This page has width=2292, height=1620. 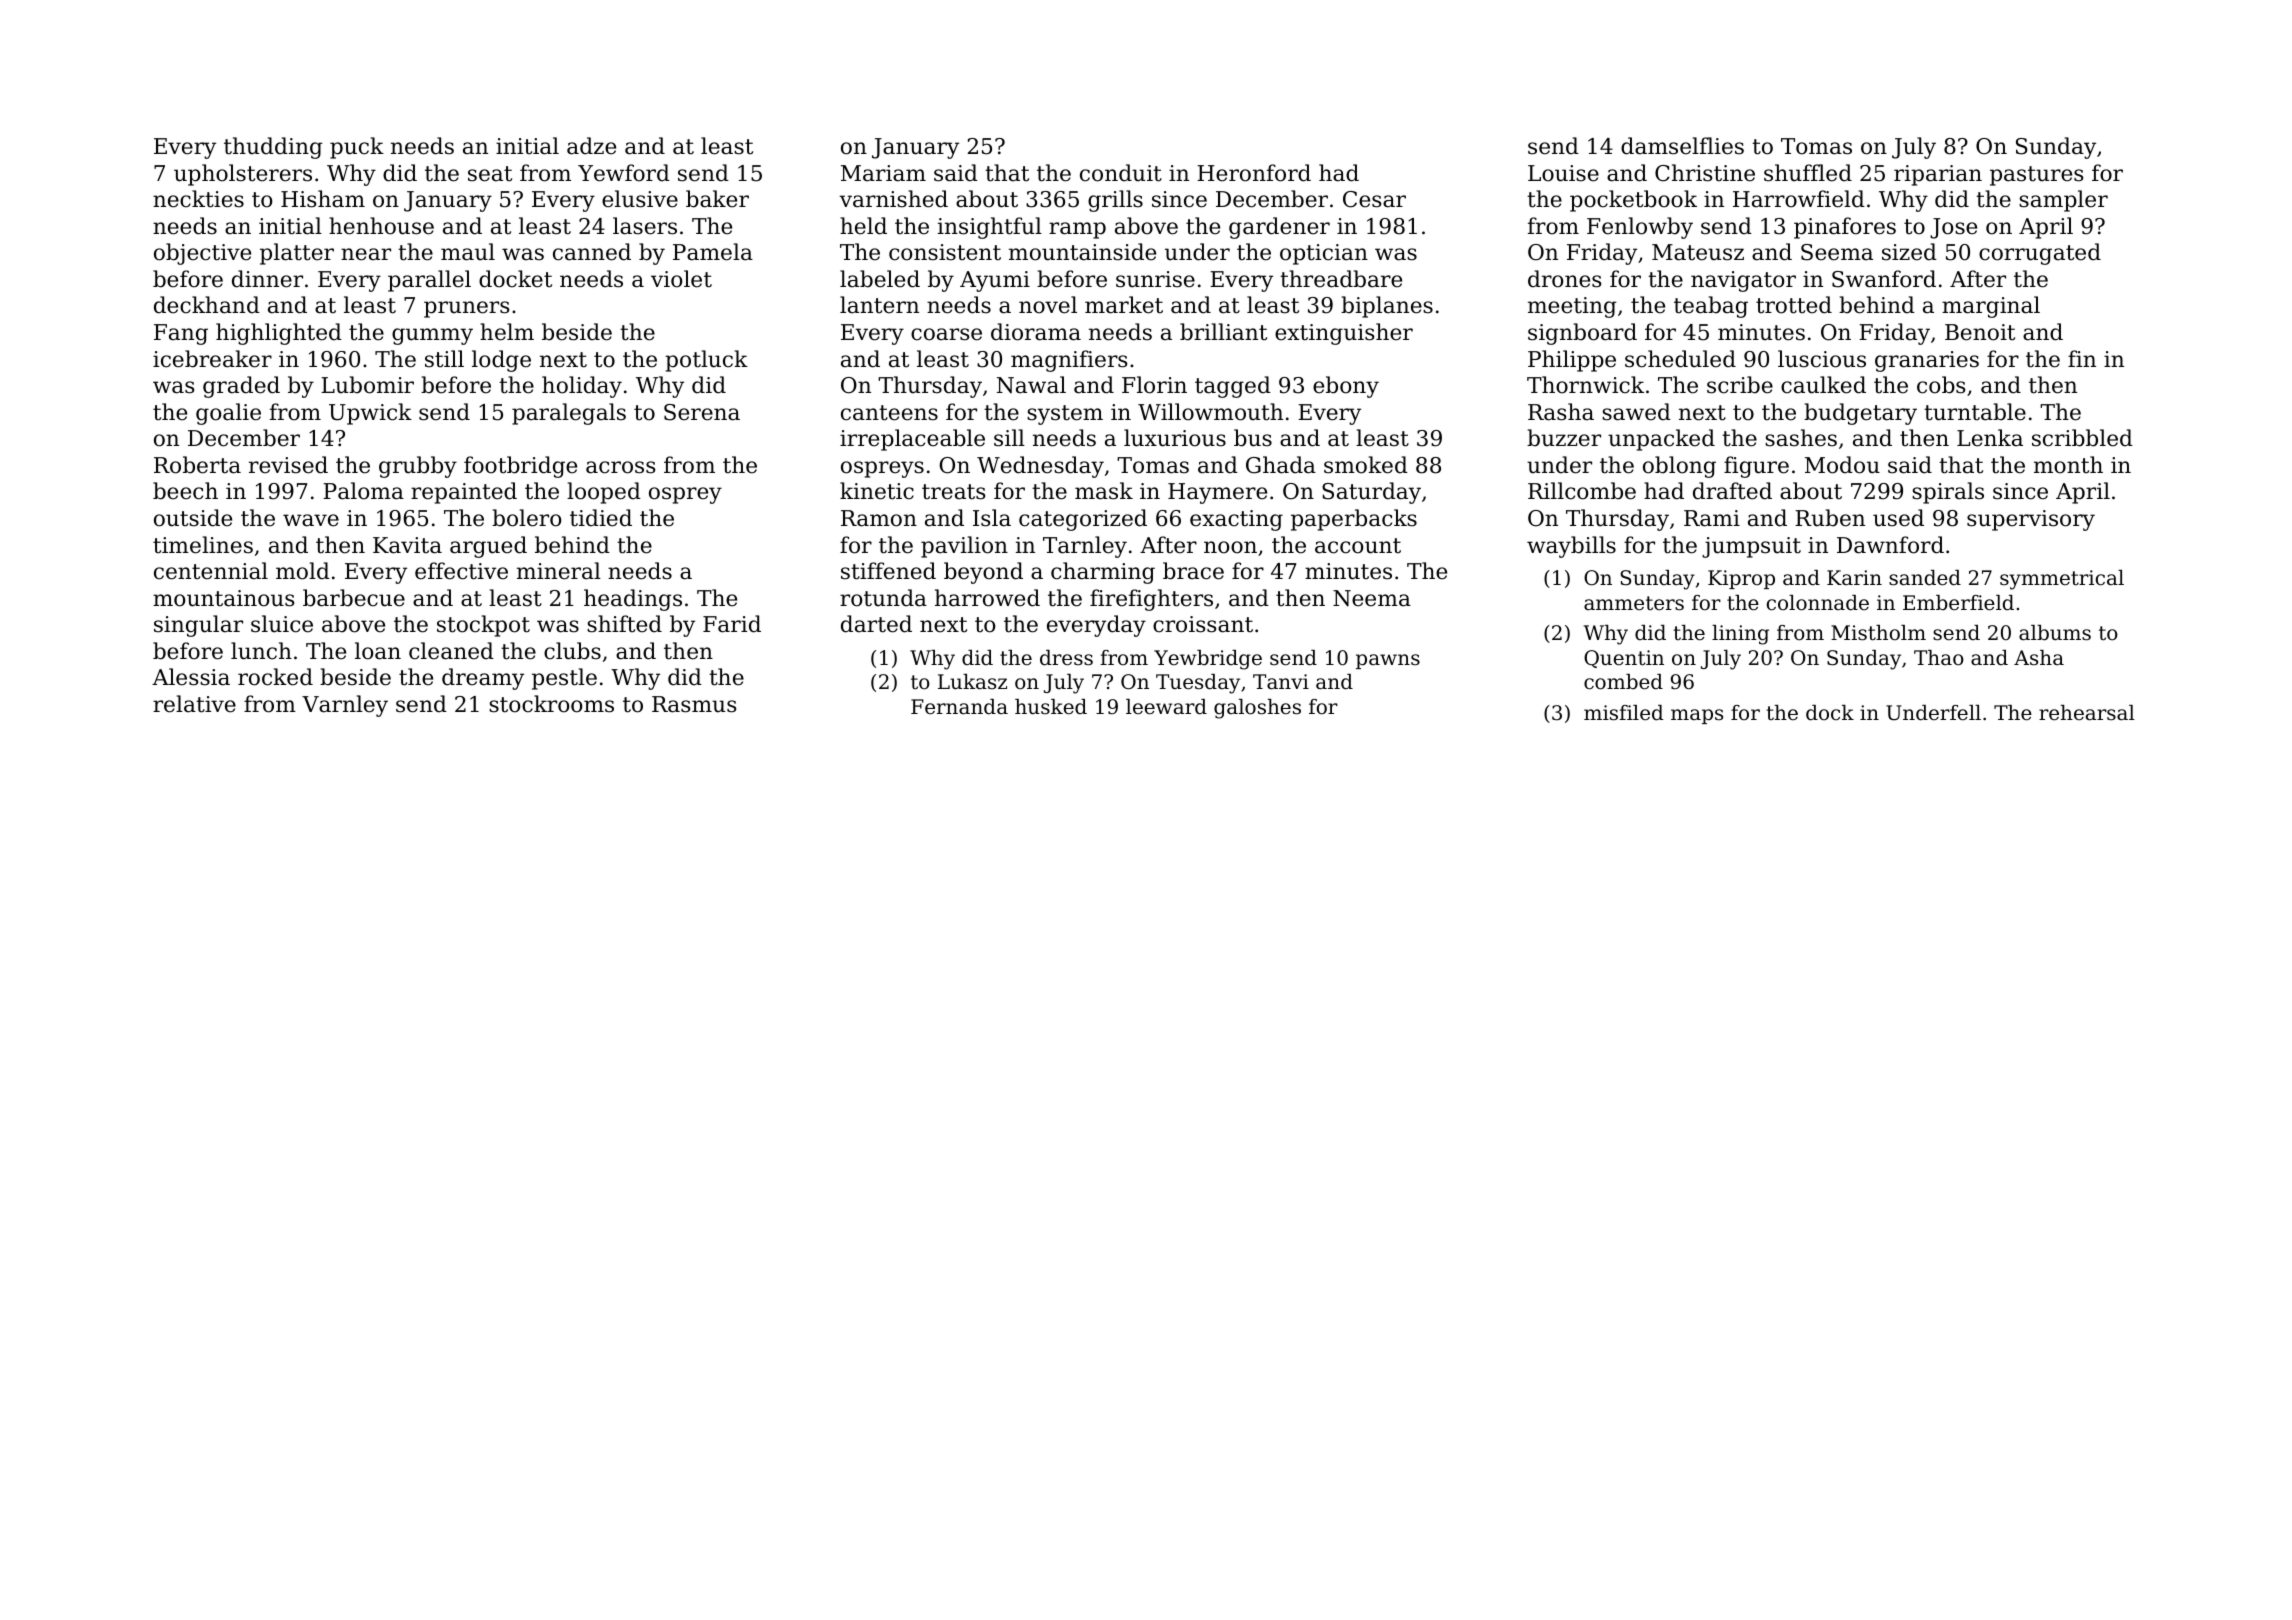 What do you see at coordinates (311, 520) in the page?
I see `wave` at bounding box center [311, 520].
